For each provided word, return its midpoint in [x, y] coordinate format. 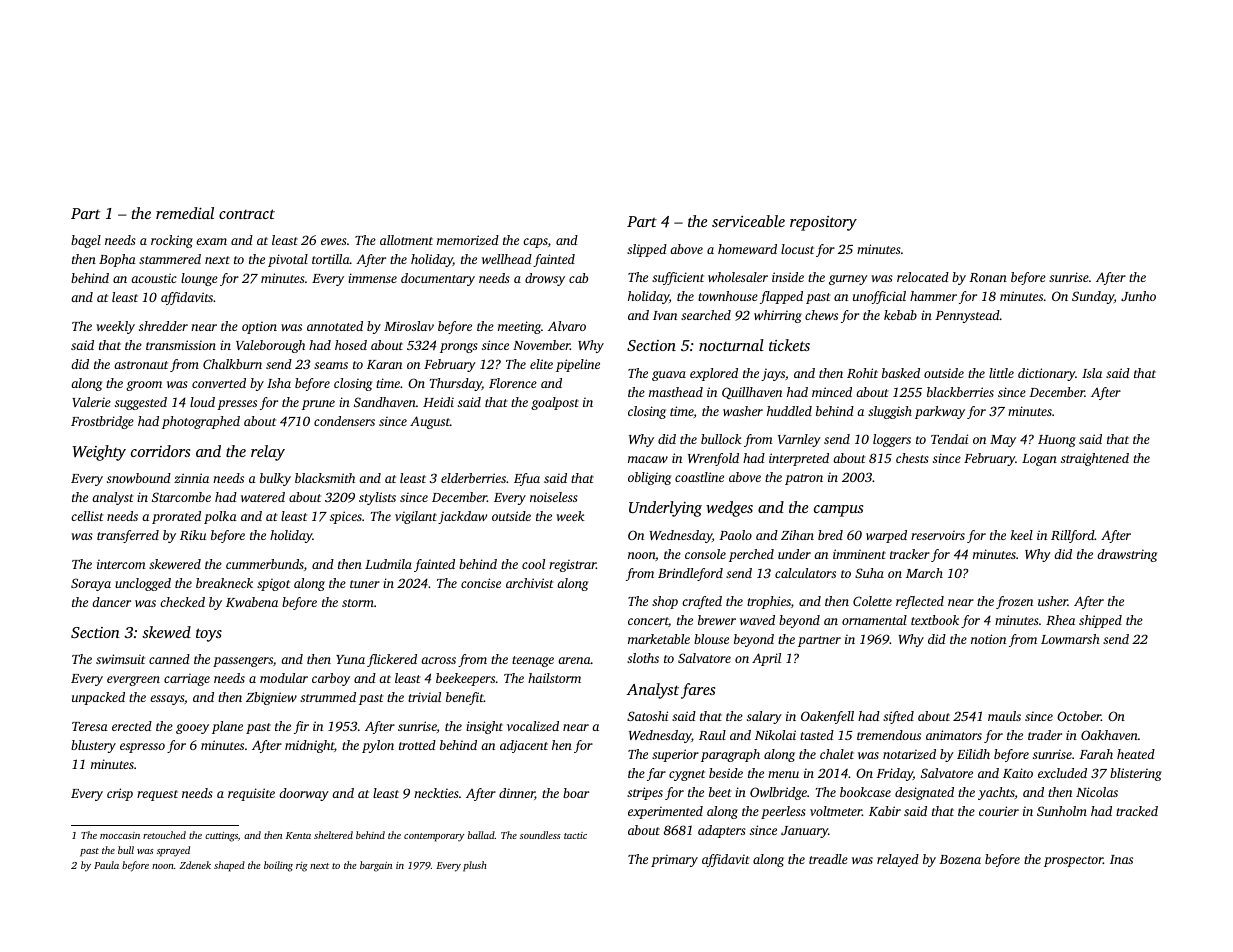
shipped [1100, 621]
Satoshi [647, 716]
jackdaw [463, 517]
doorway [304, 794]
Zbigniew [271, 698]
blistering [1136, 774]
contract [247, 214]
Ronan [988, 277]
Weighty [99, 453]
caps [535, 243]
